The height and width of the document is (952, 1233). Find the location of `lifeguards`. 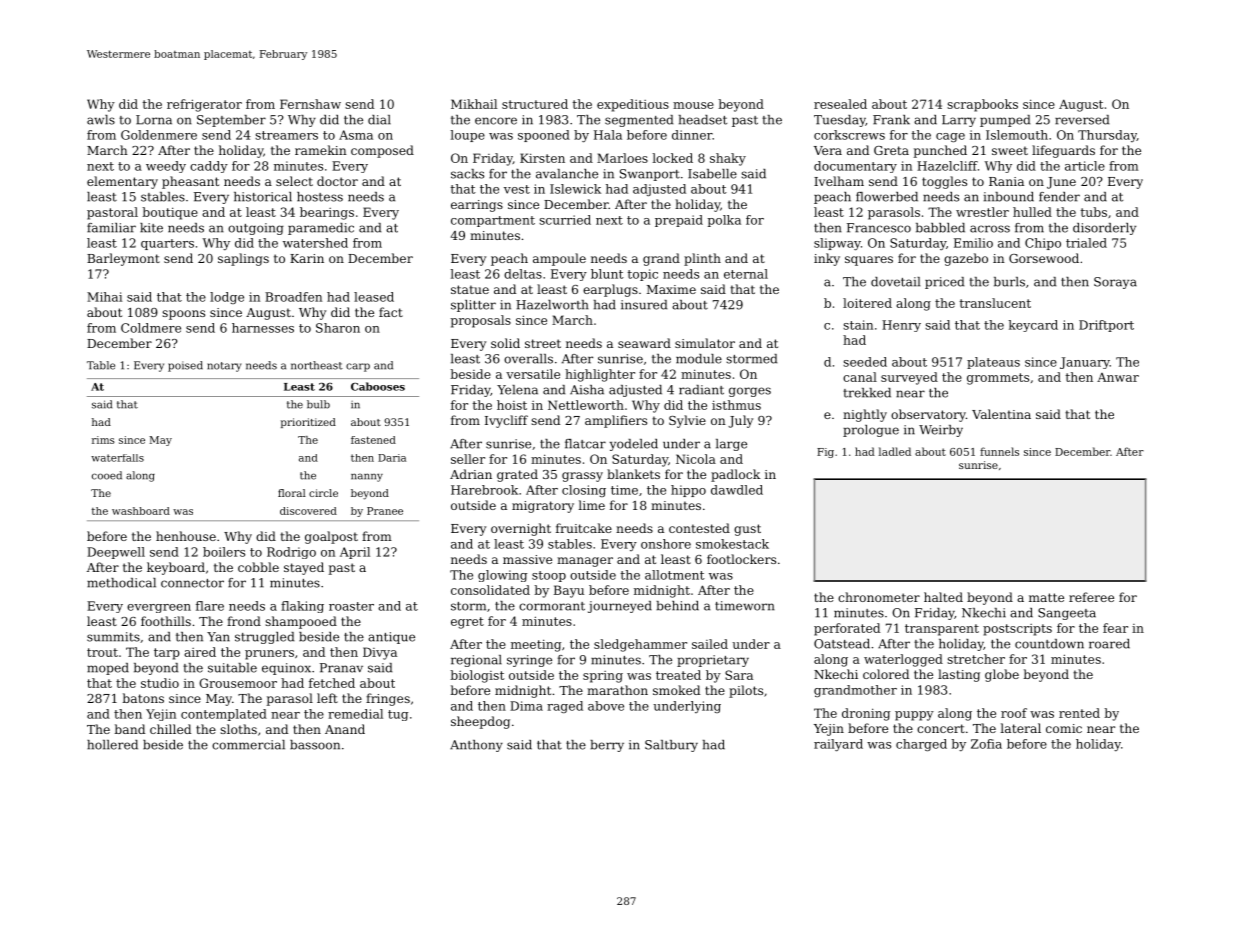

lifeguards is located at coordinates (1063, 151).
